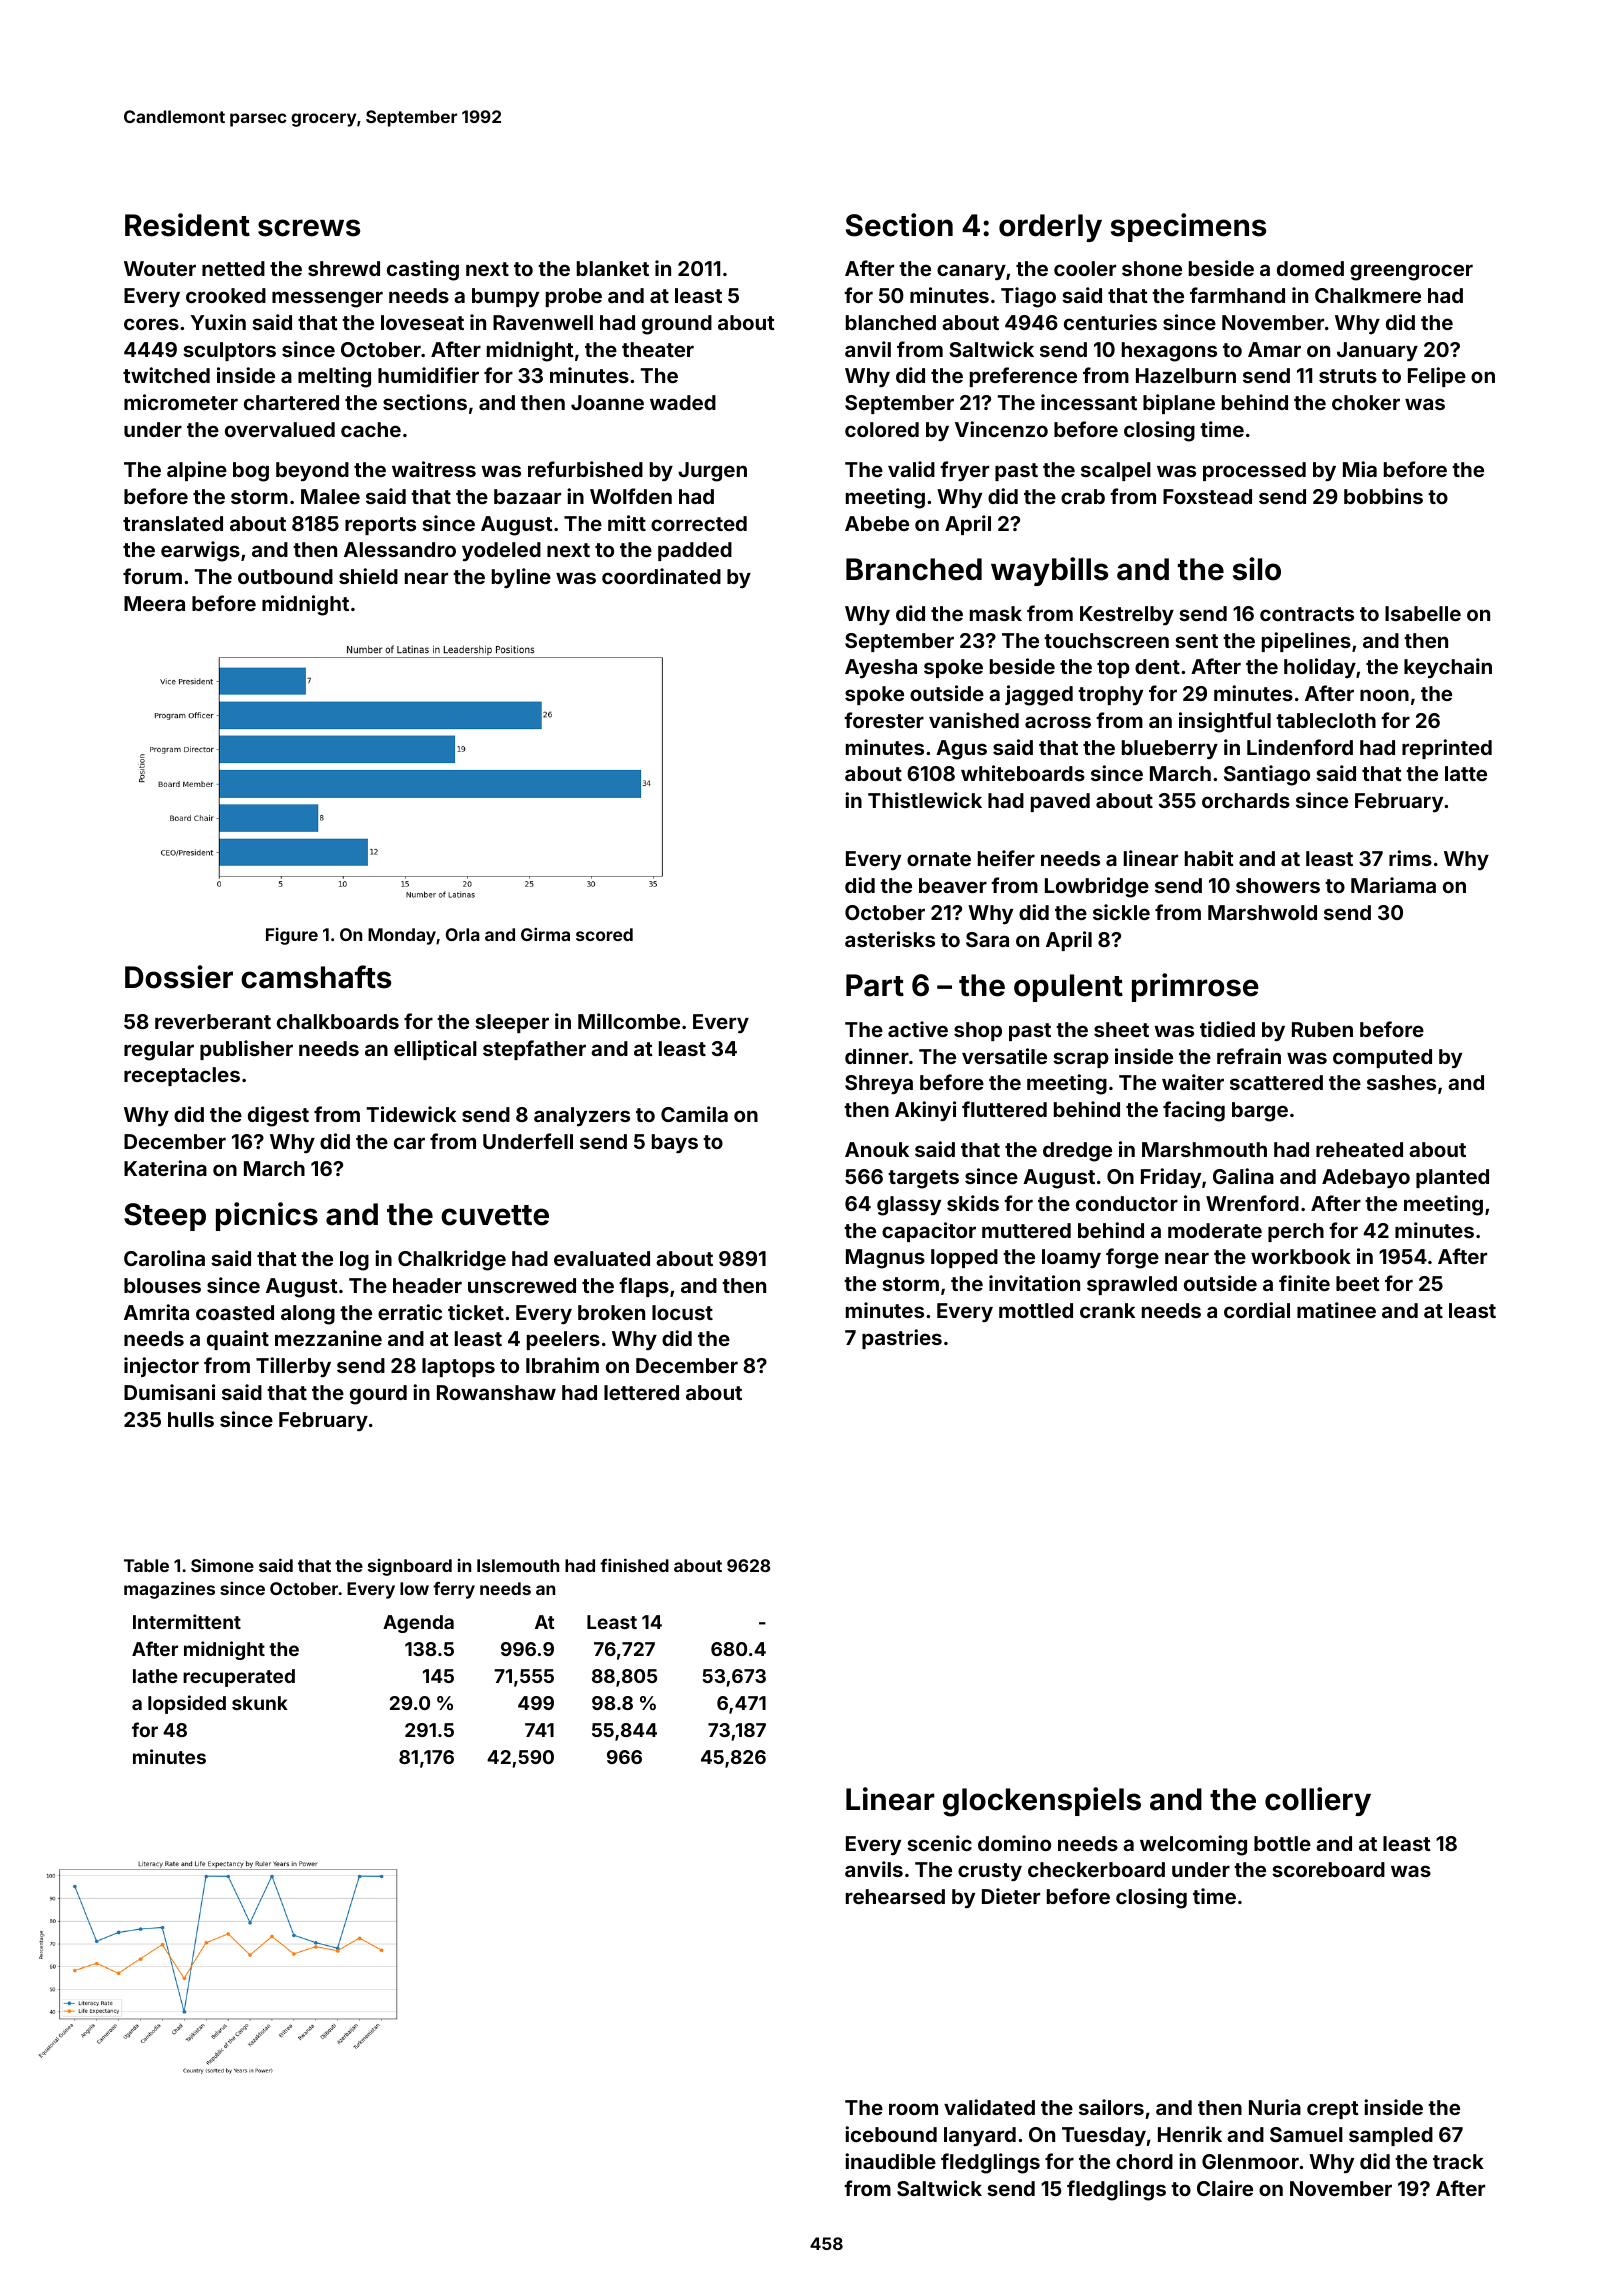 The image size is (1620, 2292). What do you see at coordinates (1318, 1801) in the screenshot?
I see `colliery` at bounding box center [1318, 1801].
